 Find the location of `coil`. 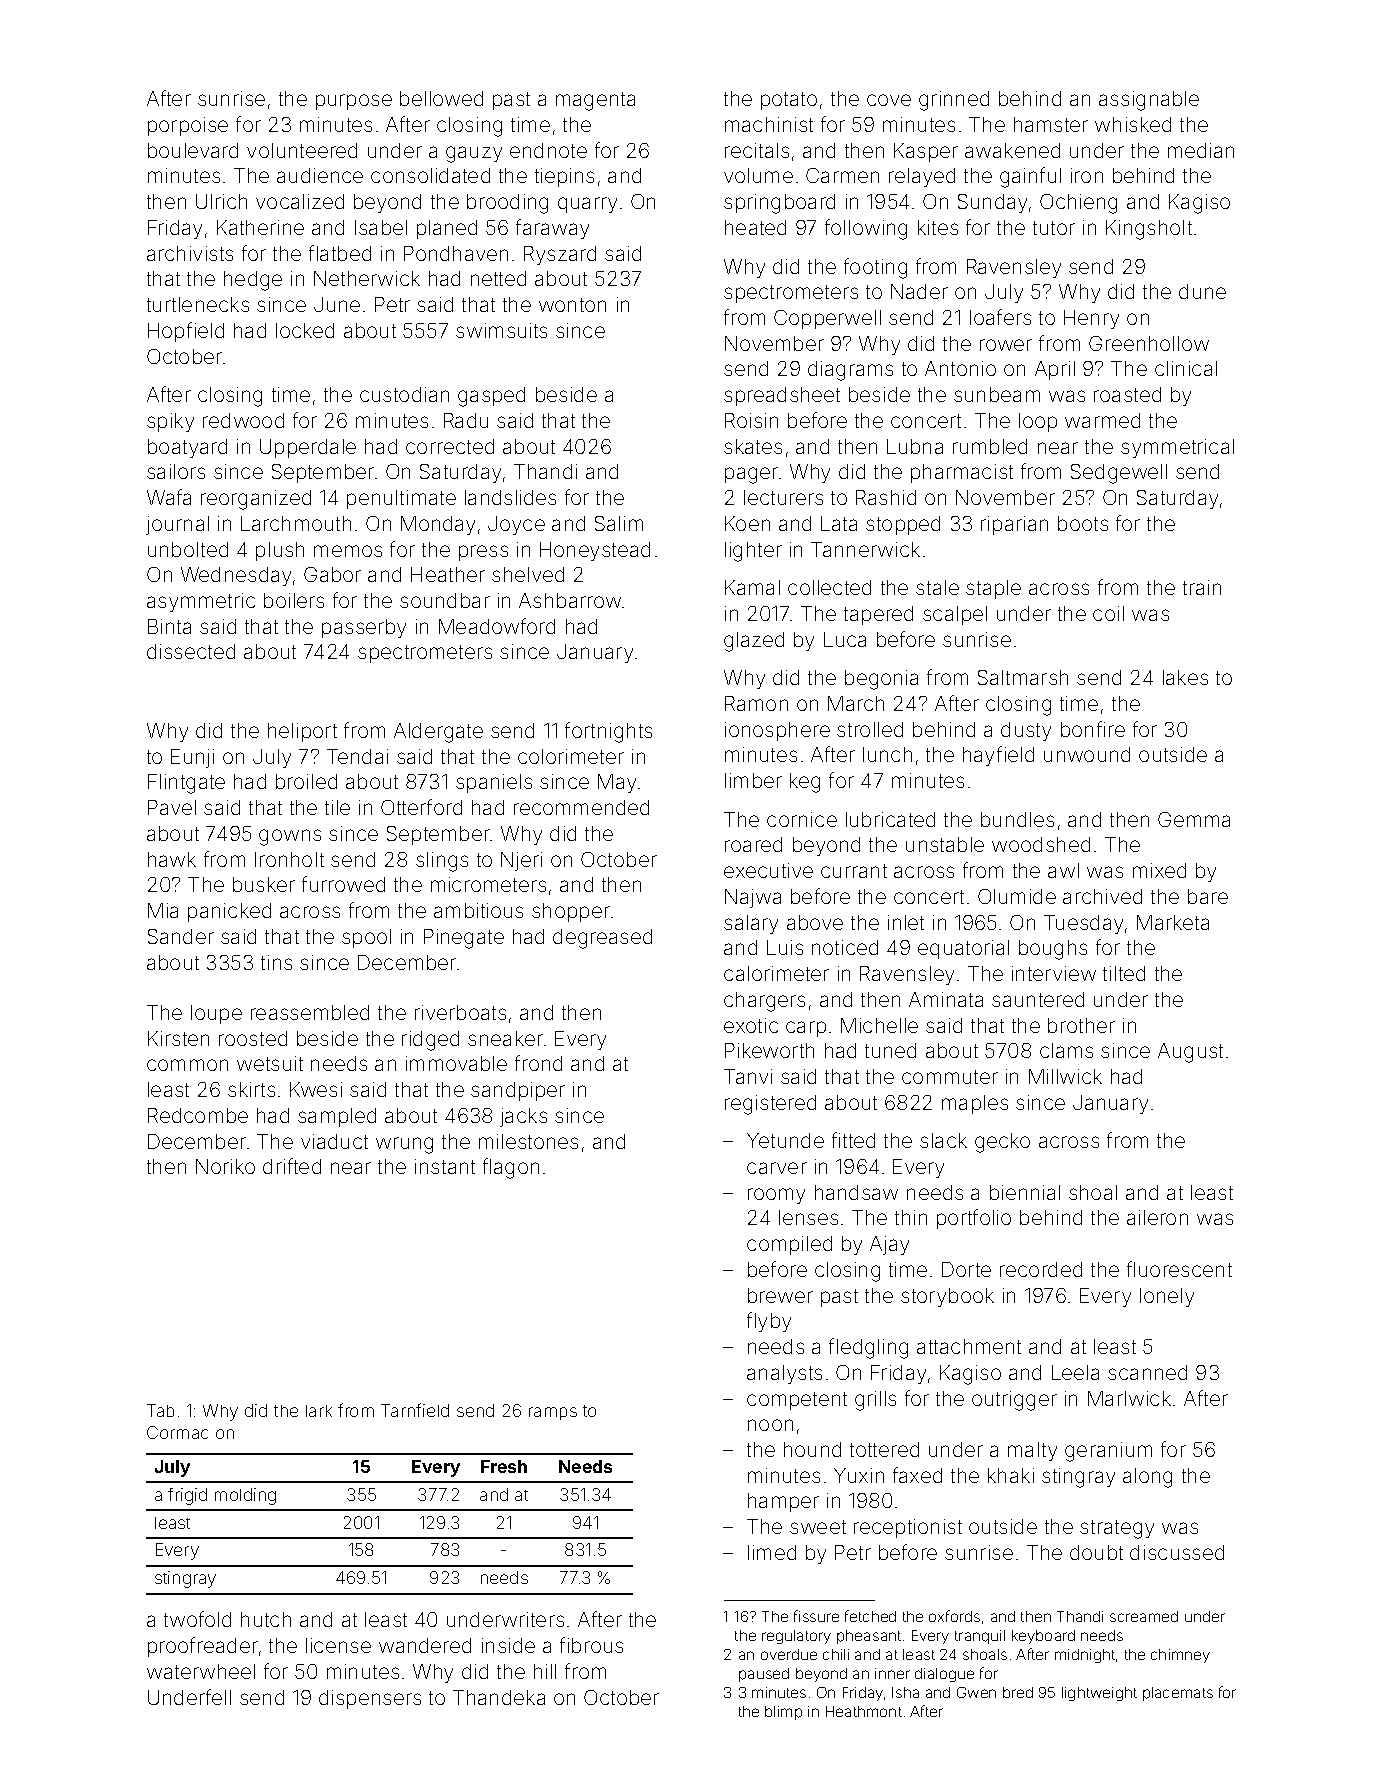

coil is located at coordinates (1108, 613).
